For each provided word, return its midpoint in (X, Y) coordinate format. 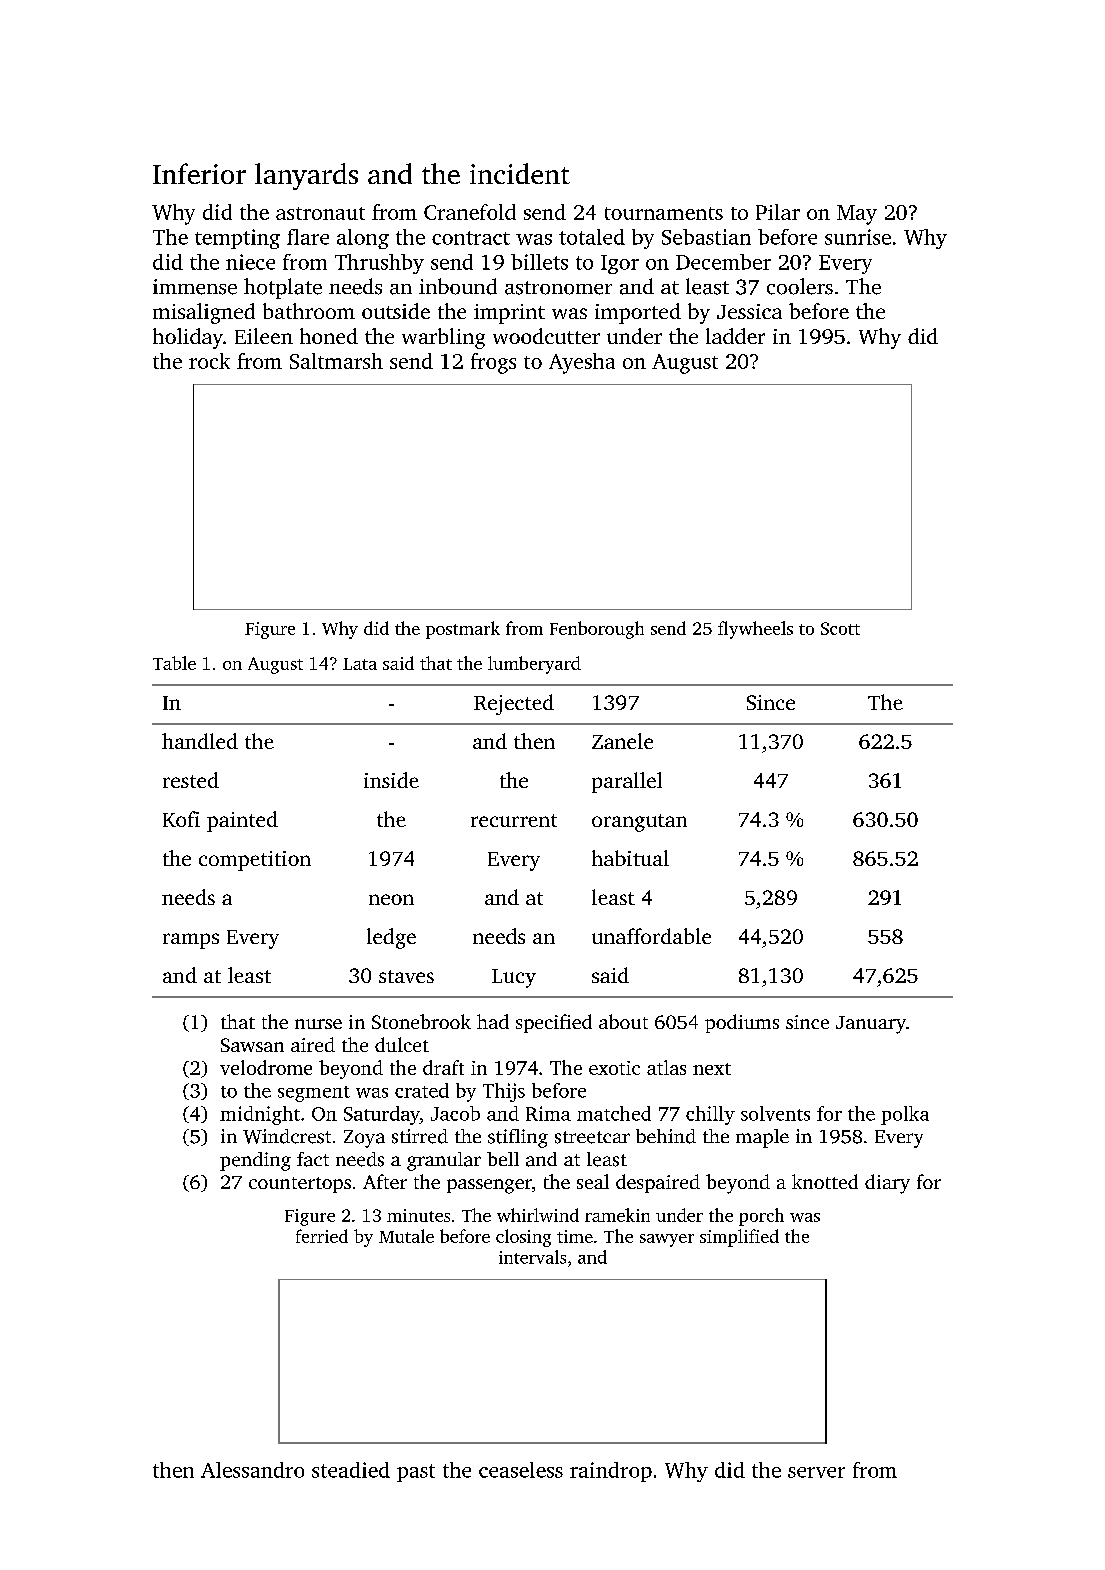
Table (174, 663)
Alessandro (252, 1470)
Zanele (622, 741)
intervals (532, 1257)
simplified (739, 1238)
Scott (840, 628)
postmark (463, 630)
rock (209, 361)
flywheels (755, 630)
